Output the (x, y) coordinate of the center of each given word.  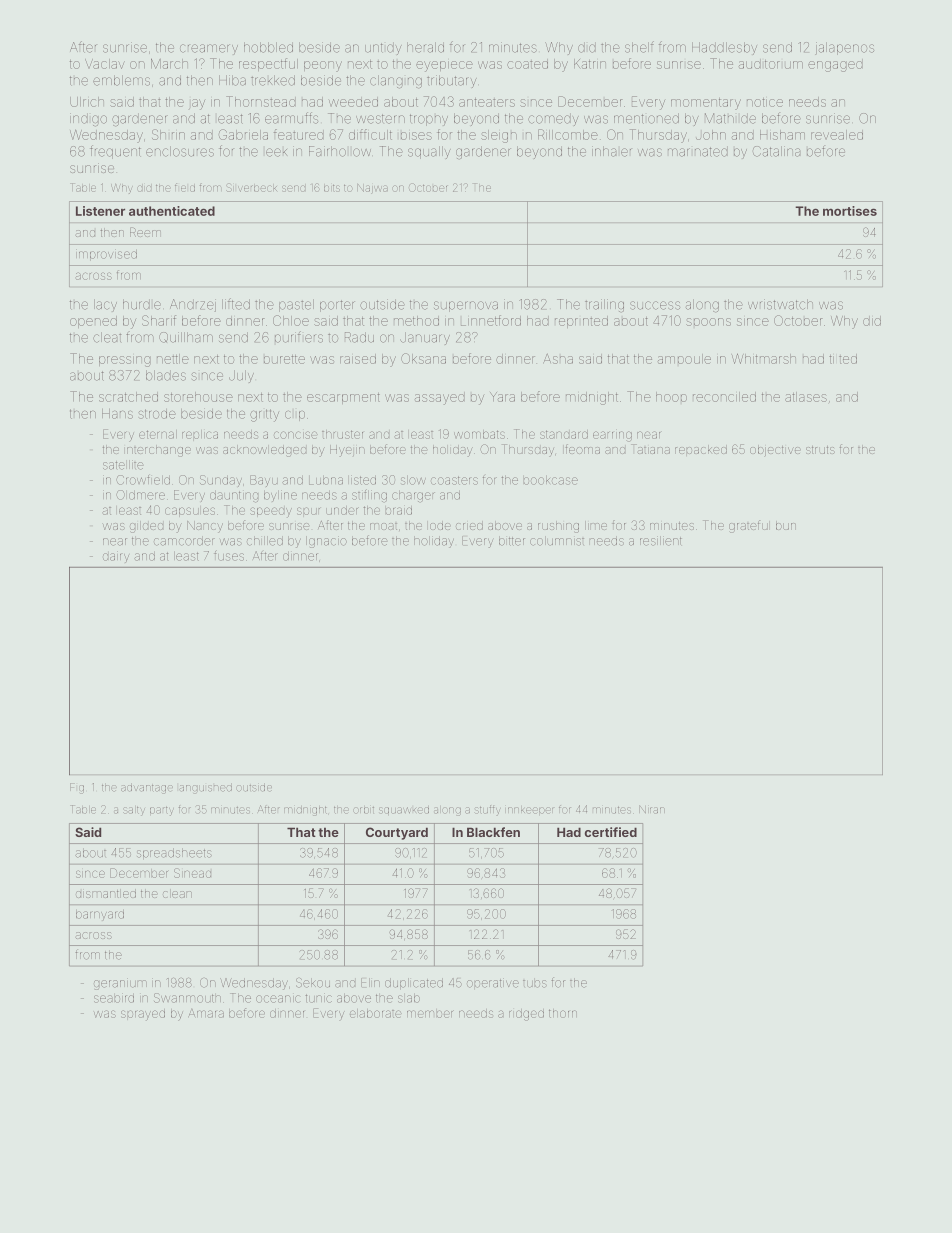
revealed (837, 135)
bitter (512, 541)
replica (200, 434)
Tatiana (650, 449)
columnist (557, 541)
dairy (116, 557)
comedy (553, 119)
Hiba (232, 80)
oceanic (277, 999)
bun (786, 525)
